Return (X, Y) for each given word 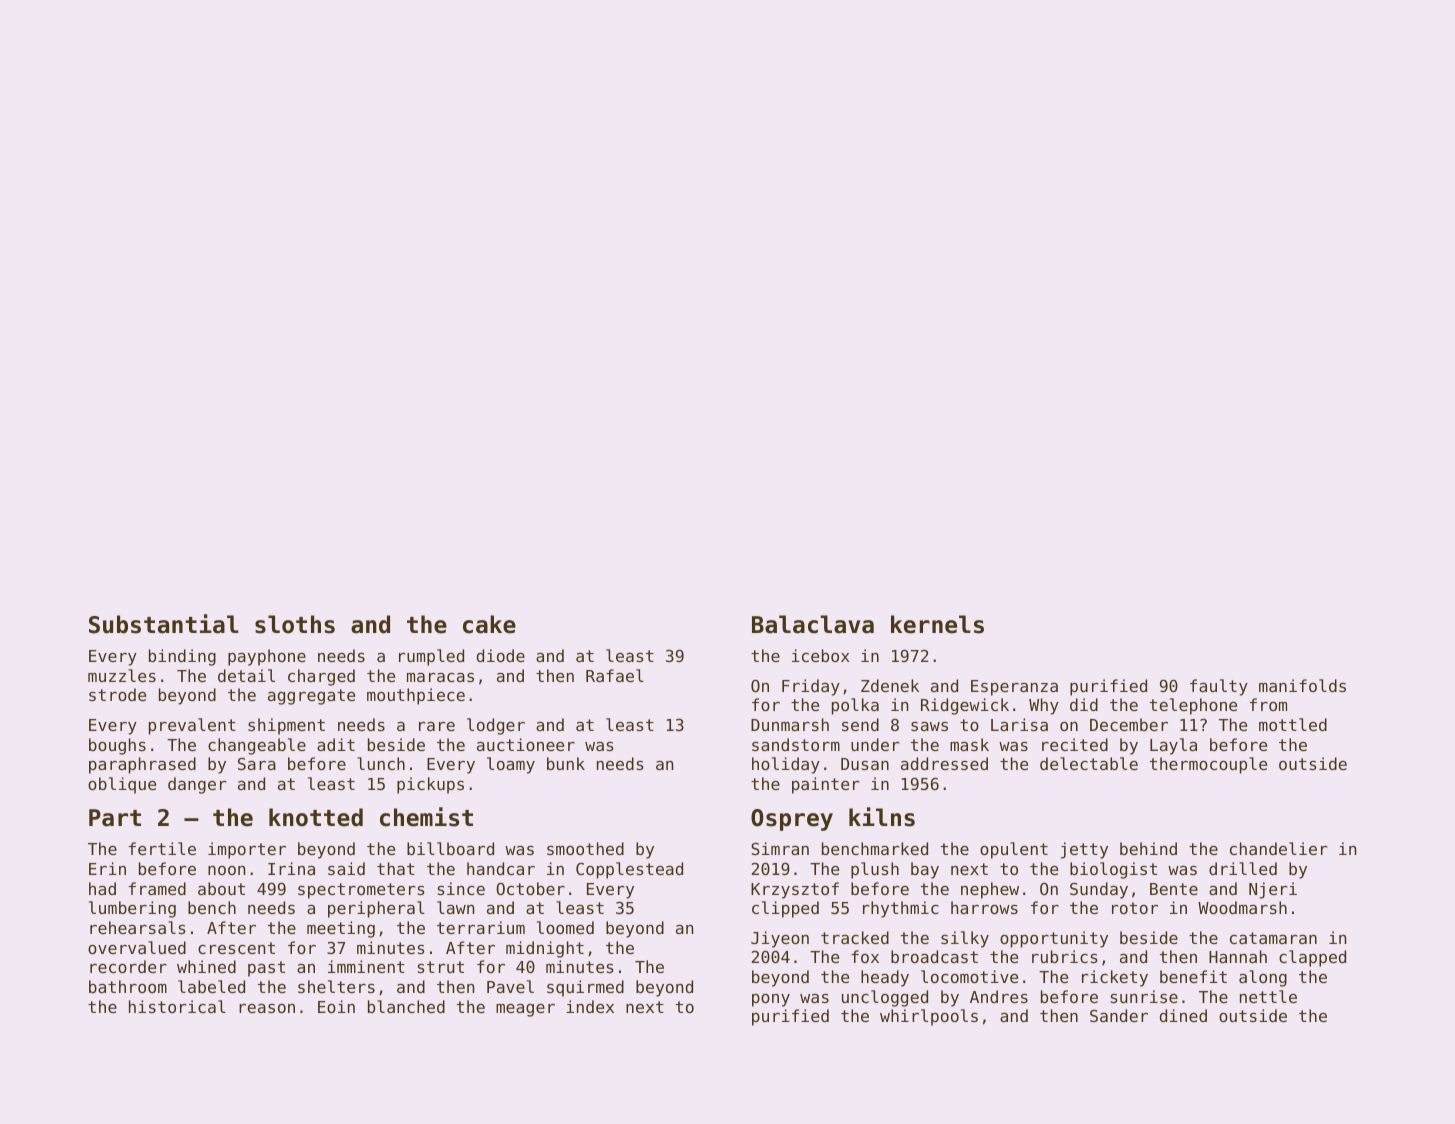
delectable (1089, 763)
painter (826, 785)
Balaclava (813, 624)
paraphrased (142, 765)
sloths (295, 624)
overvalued (137, 947)
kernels (937, 624)
